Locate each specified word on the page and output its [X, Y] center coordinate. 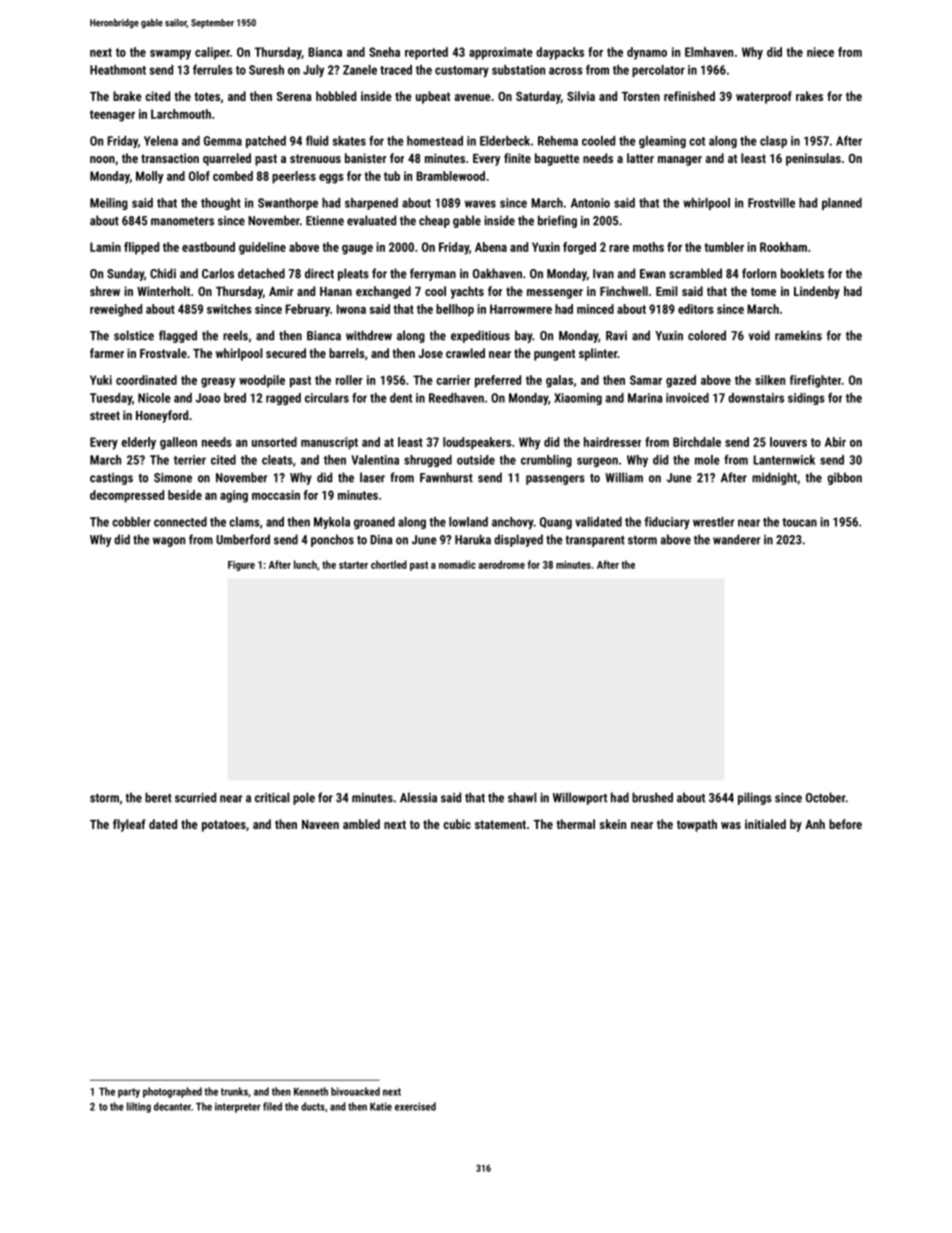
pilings [755, 798]
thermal [575, 824]
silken [770, 380]
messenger [555, 294]
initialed [765, 824]
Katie [381, 1106]
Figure [241, 566]
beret [158, 797]
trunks [234, 1091]
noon [102, 159]
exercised [415, 1106]
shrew [105, 291]
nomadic [457, 564]
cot [697, 141]
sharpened [371, 204]
